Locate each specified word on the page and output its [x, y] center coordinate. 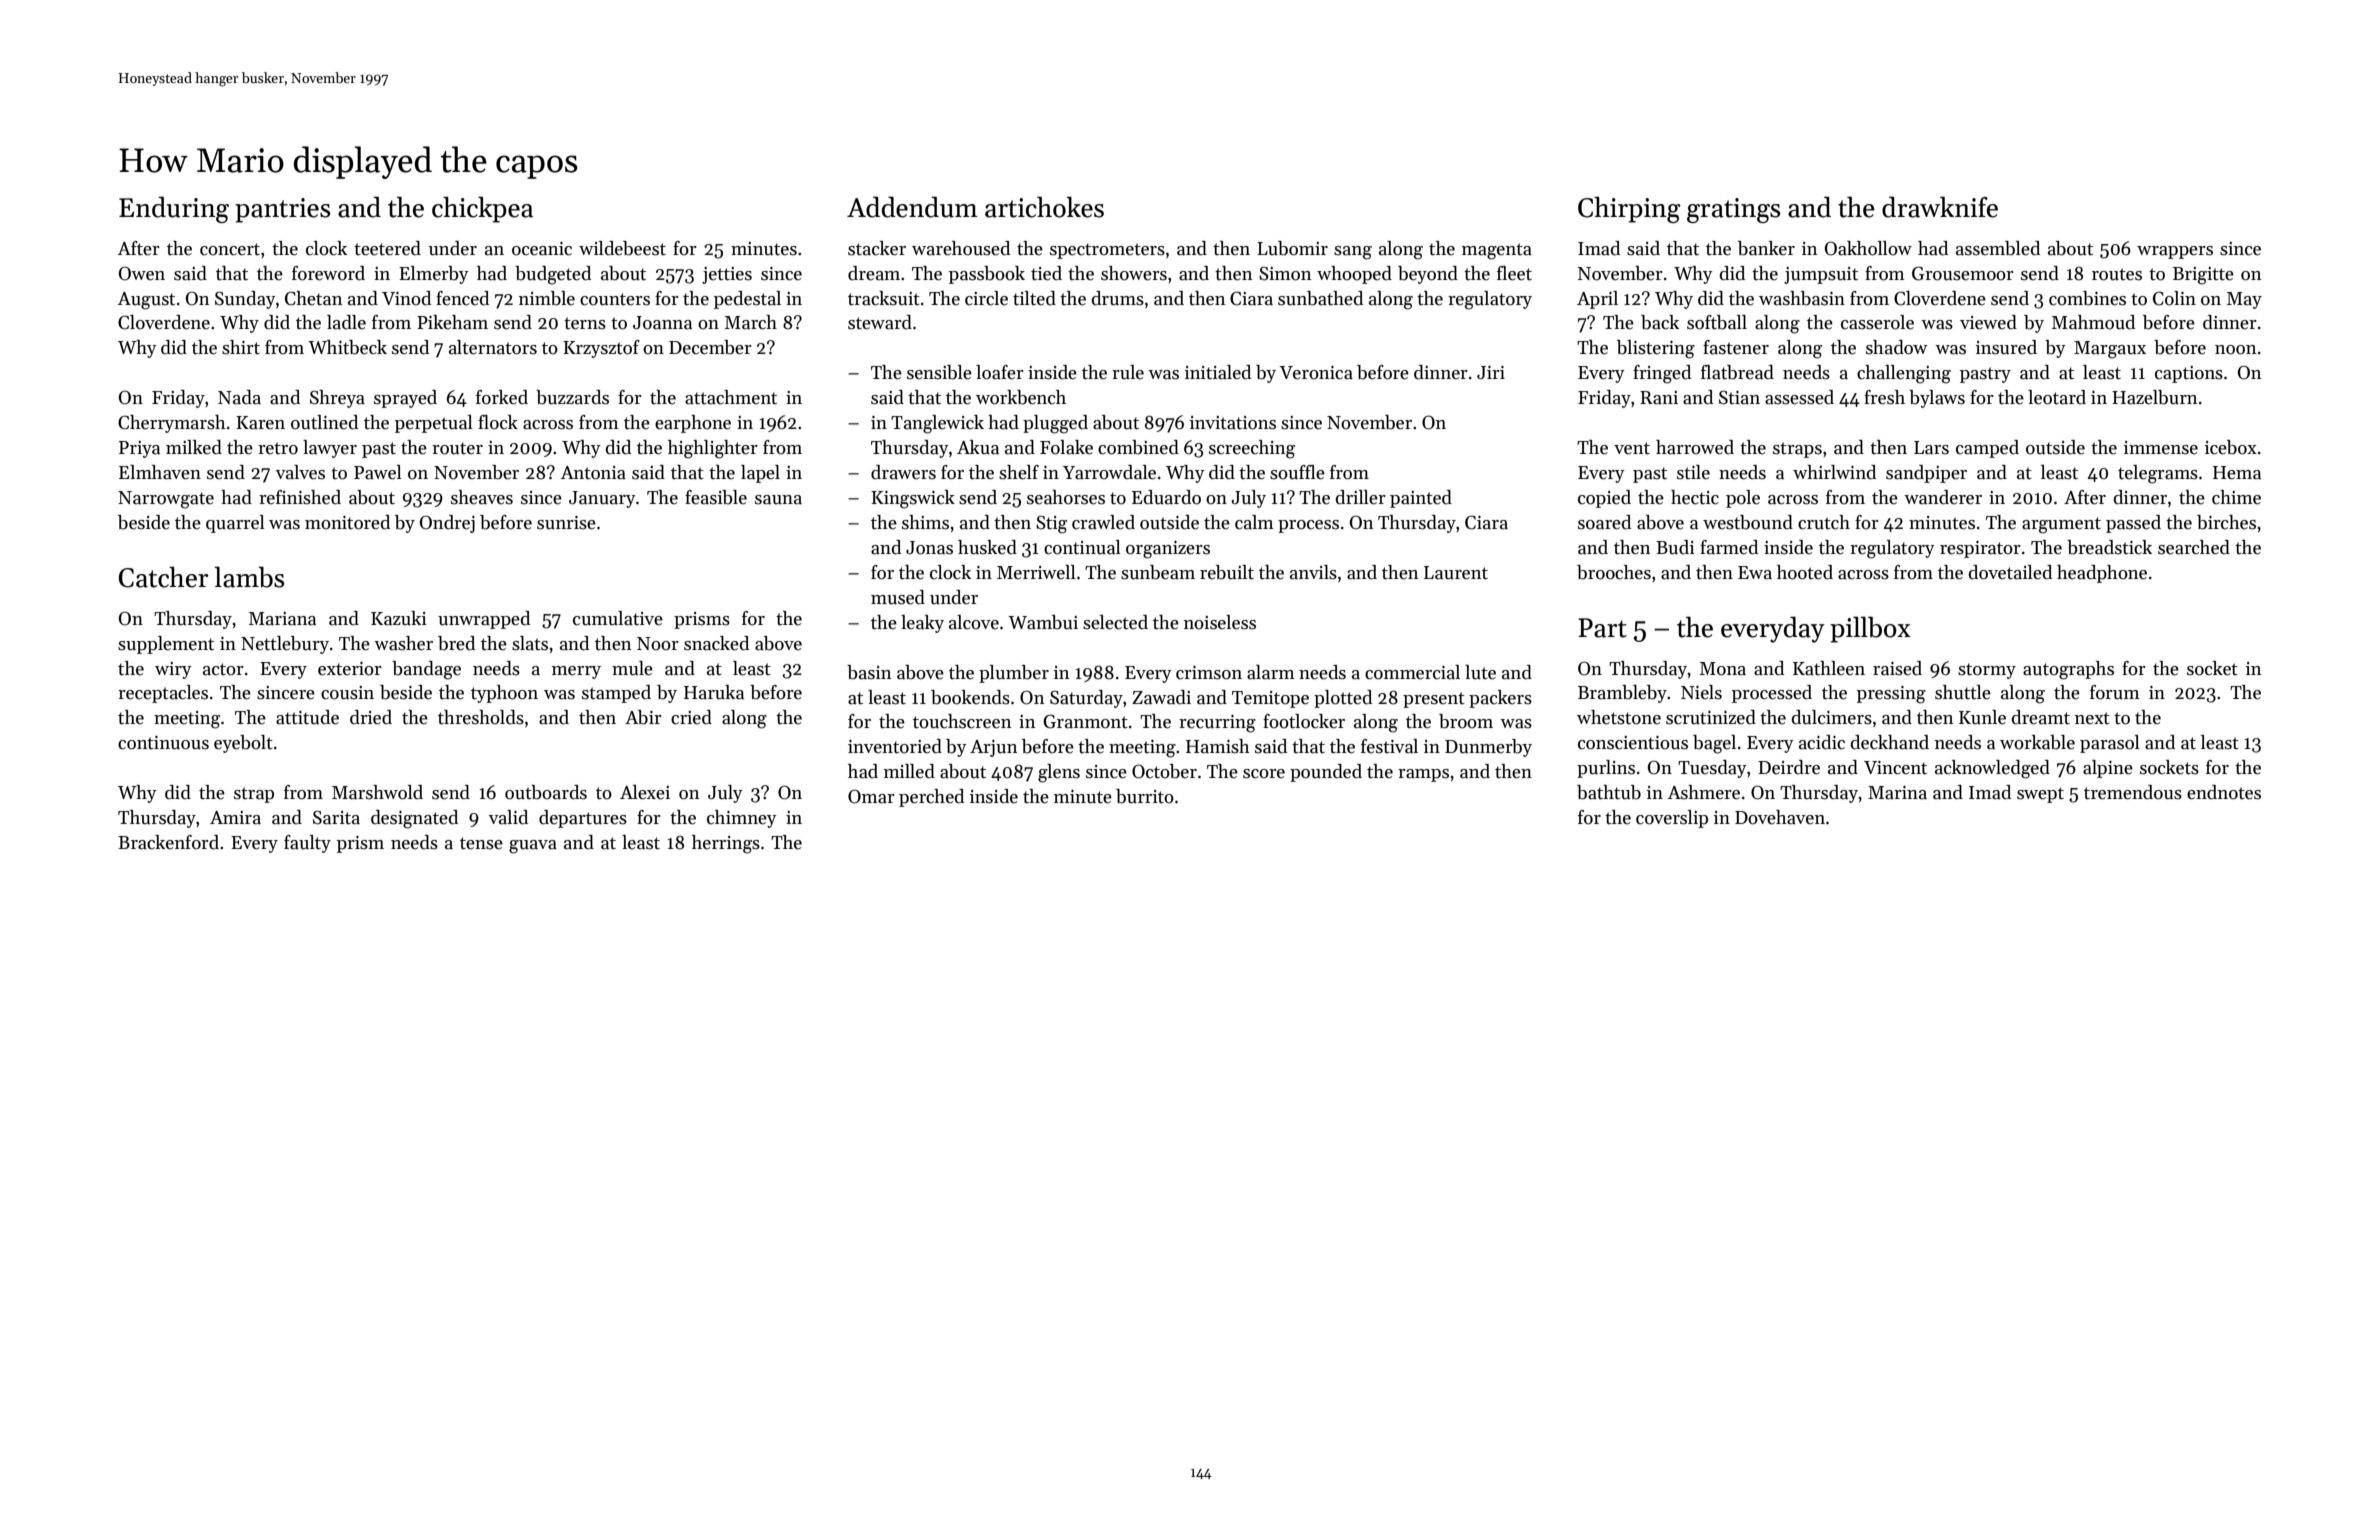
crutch [1824, 522]
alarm [1271, 672]
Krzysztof [601, 349]
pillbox [1870, 629]
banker [1766, 248]
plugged [1055, 424]
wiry [173, 670]
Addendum [912, 207]
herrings [726, 844]
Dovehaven [1780, 817]
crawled [1103, 522]
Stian [1739, 397]
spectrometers [1107, 251]
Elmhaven [160, 472]
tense [481, 843]
